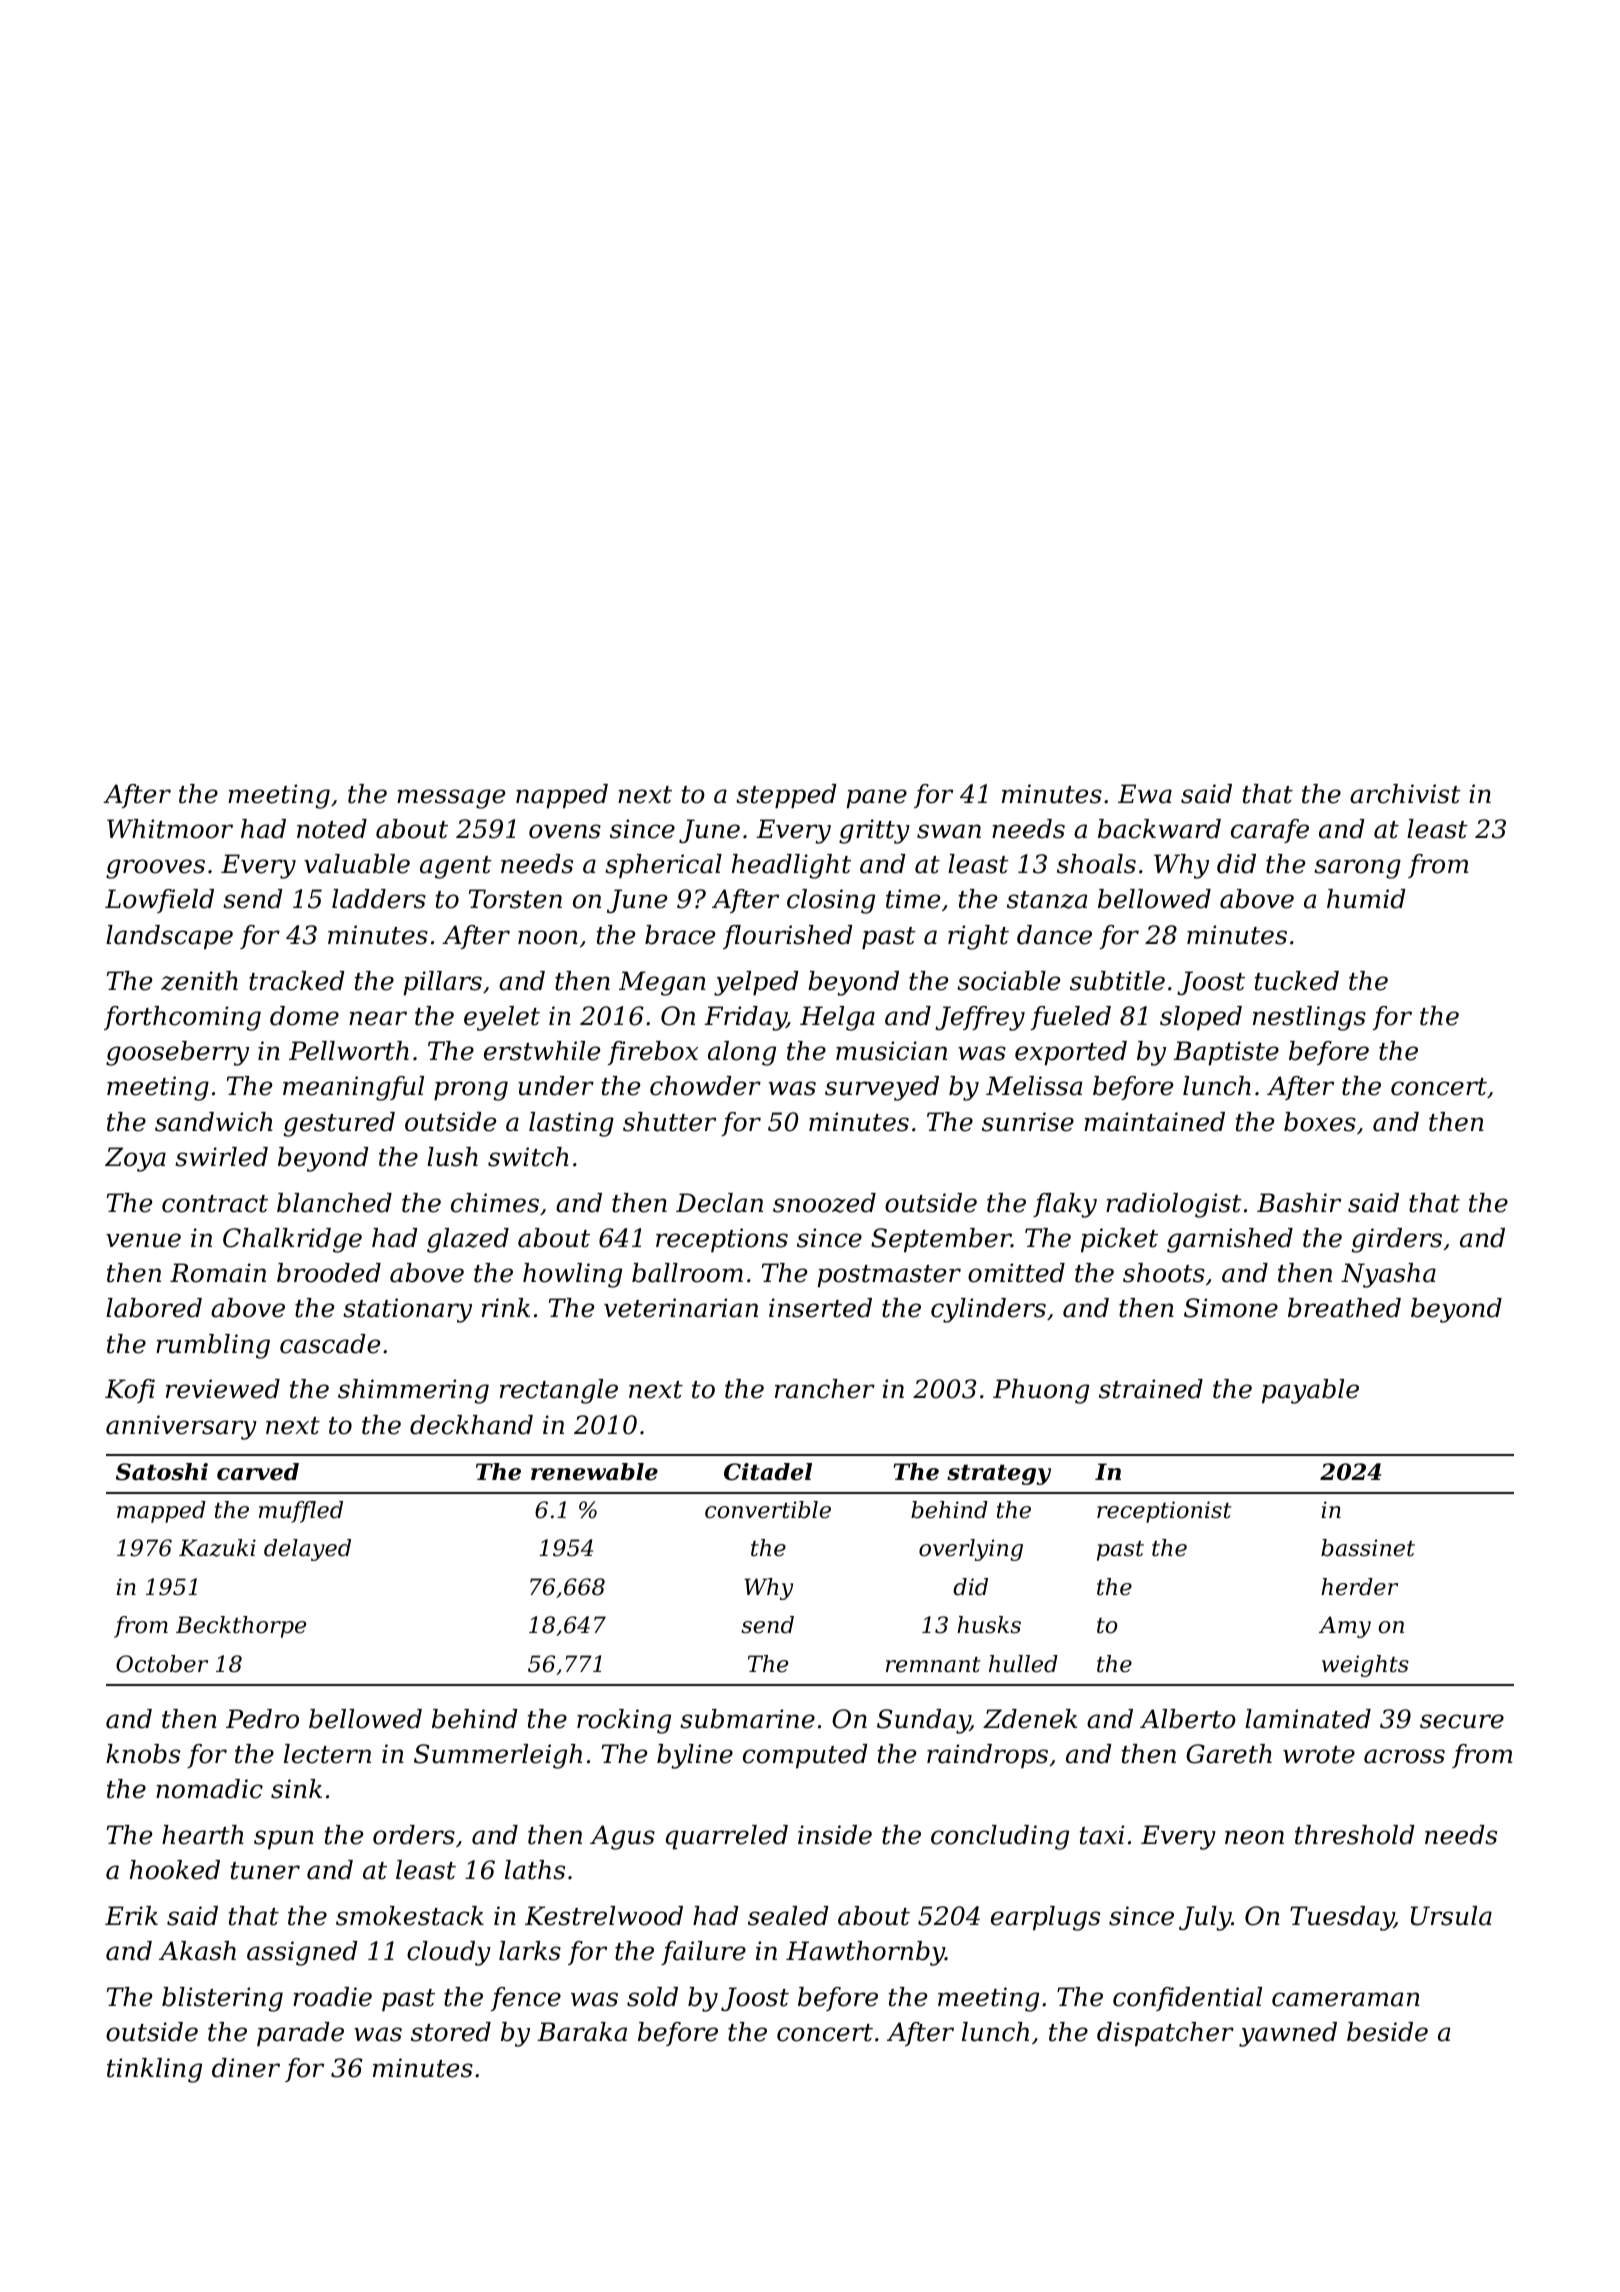 The height and width of the screenshot is (2292, 1620). Describe the element at coordinates (1405, 794) in the screenshot. I see `archivist` at that location.
